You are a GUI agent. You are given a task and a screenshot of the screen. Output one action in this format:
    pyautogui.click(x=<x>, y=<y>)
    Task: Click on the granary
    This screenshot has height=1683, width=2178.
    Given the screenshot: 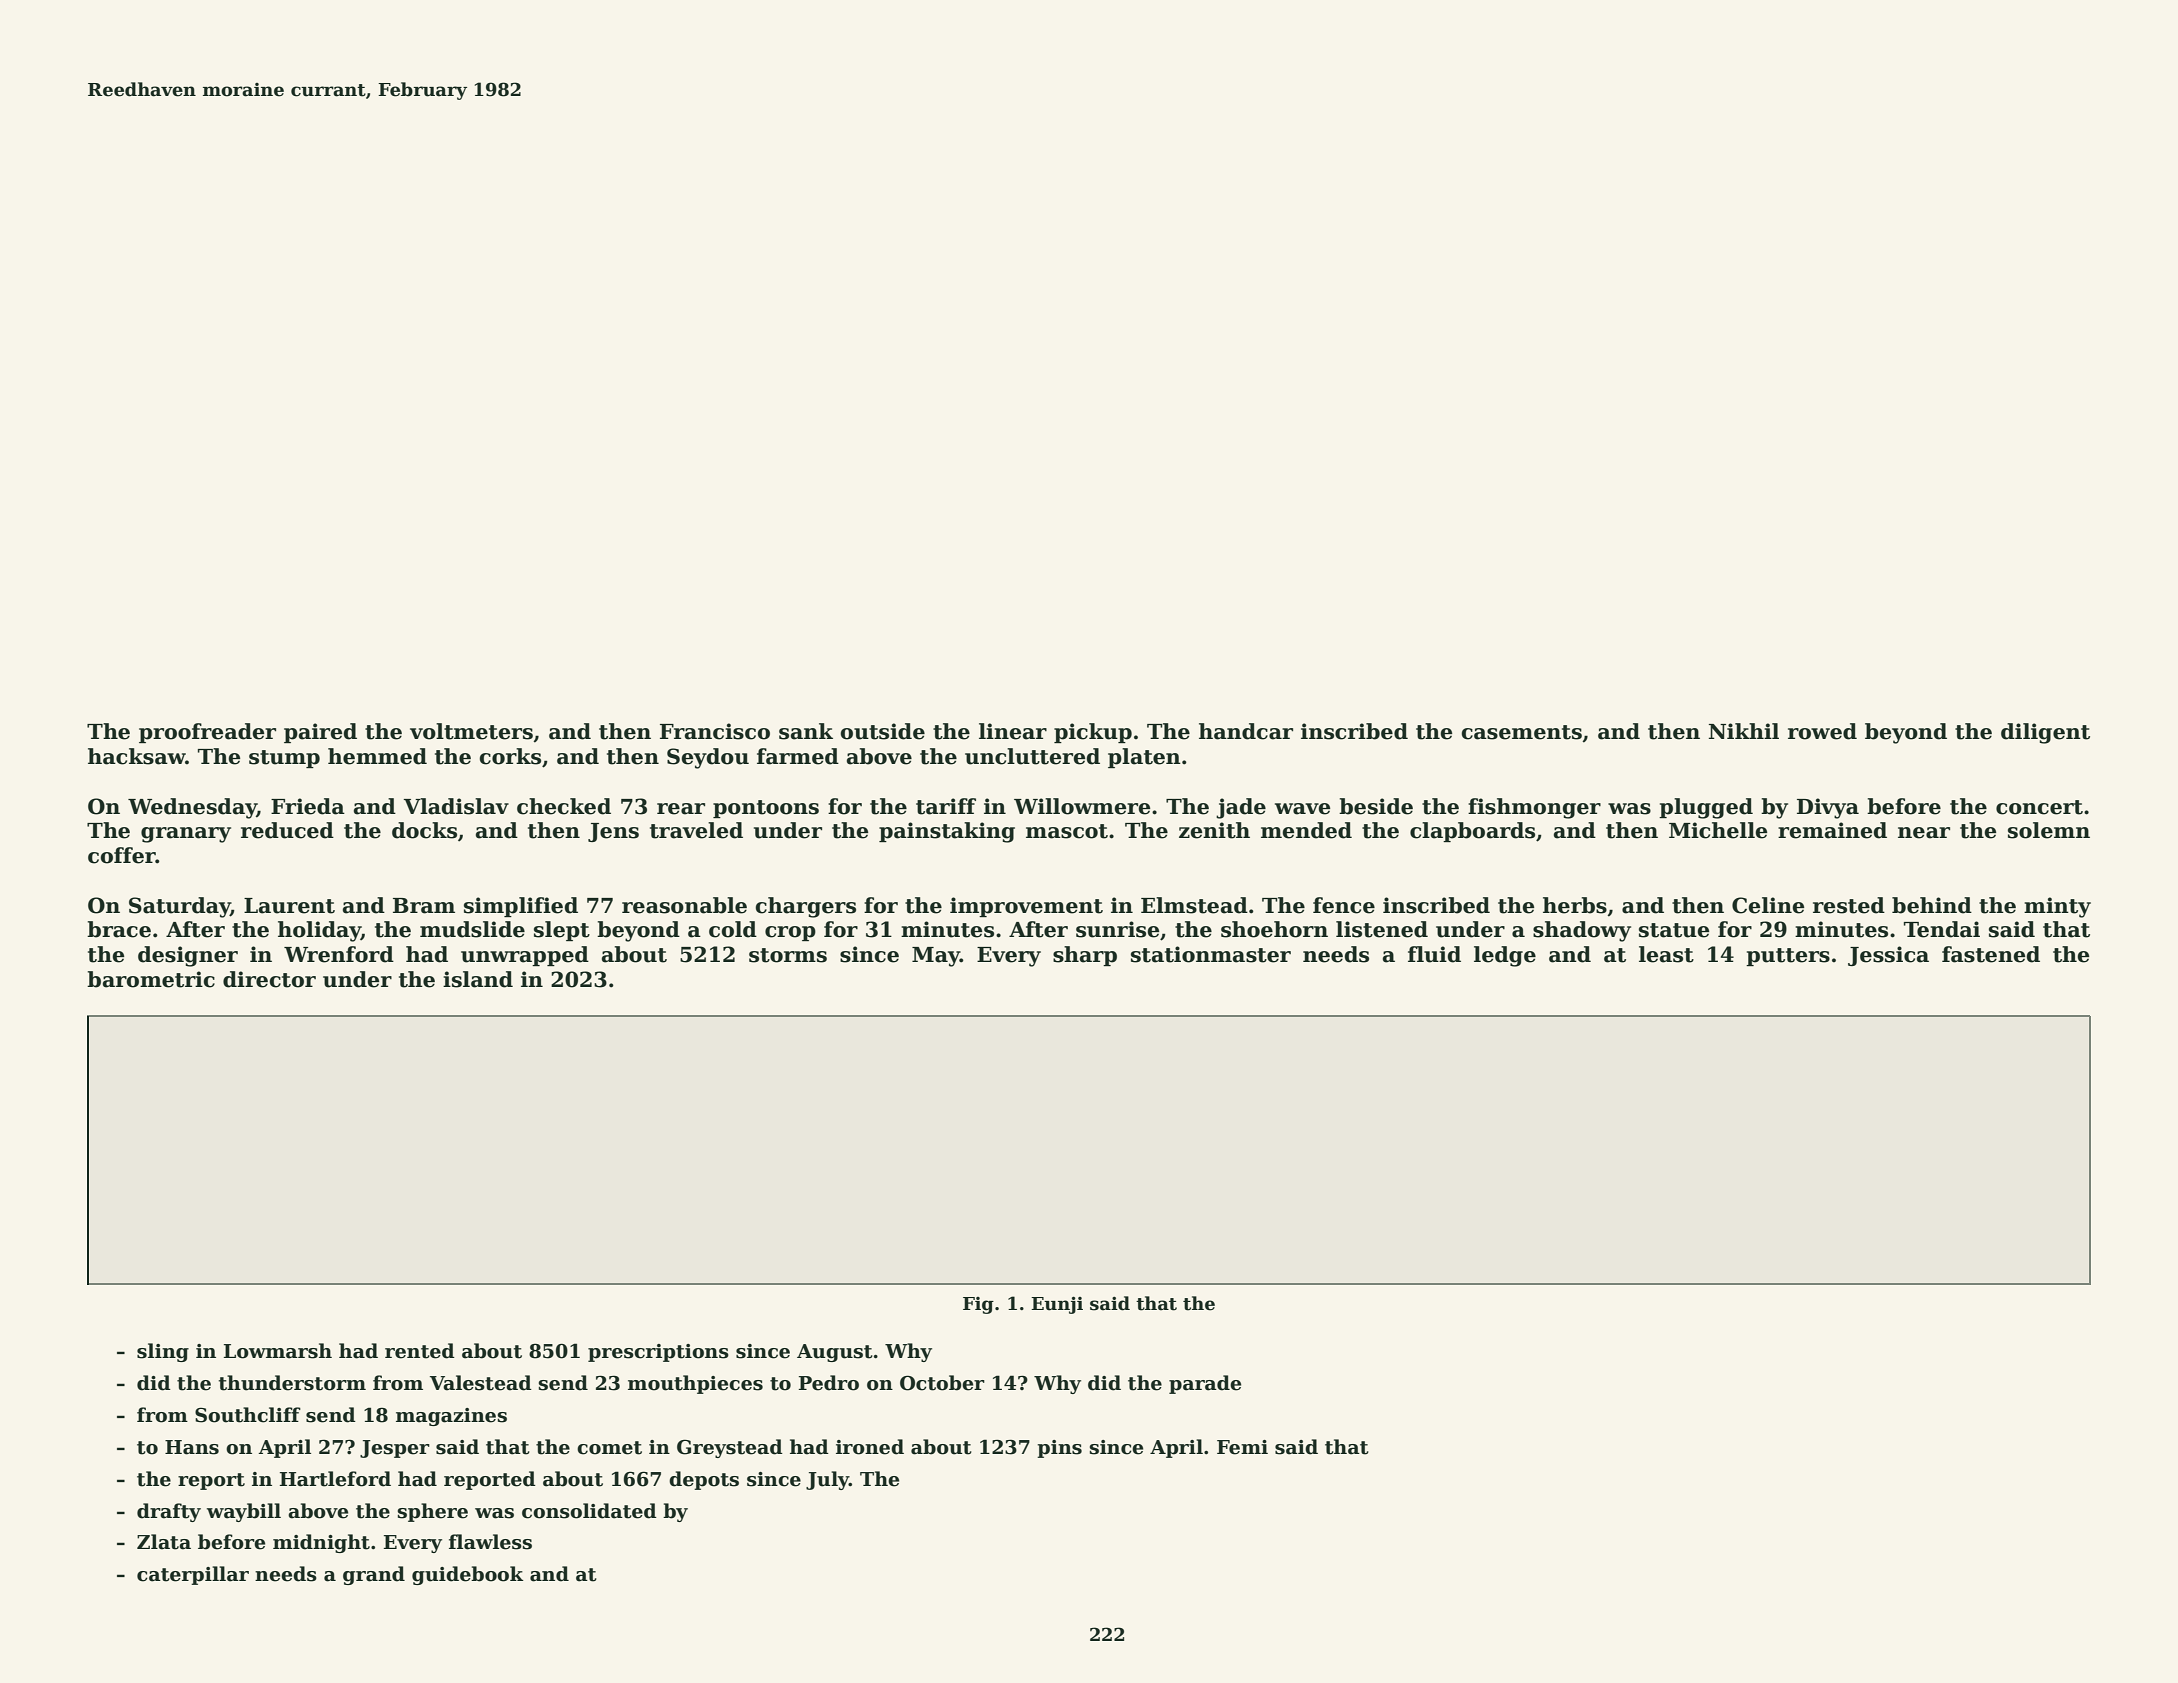 What is the action you would take?
    pyautogui.click(x=186, y=835)
